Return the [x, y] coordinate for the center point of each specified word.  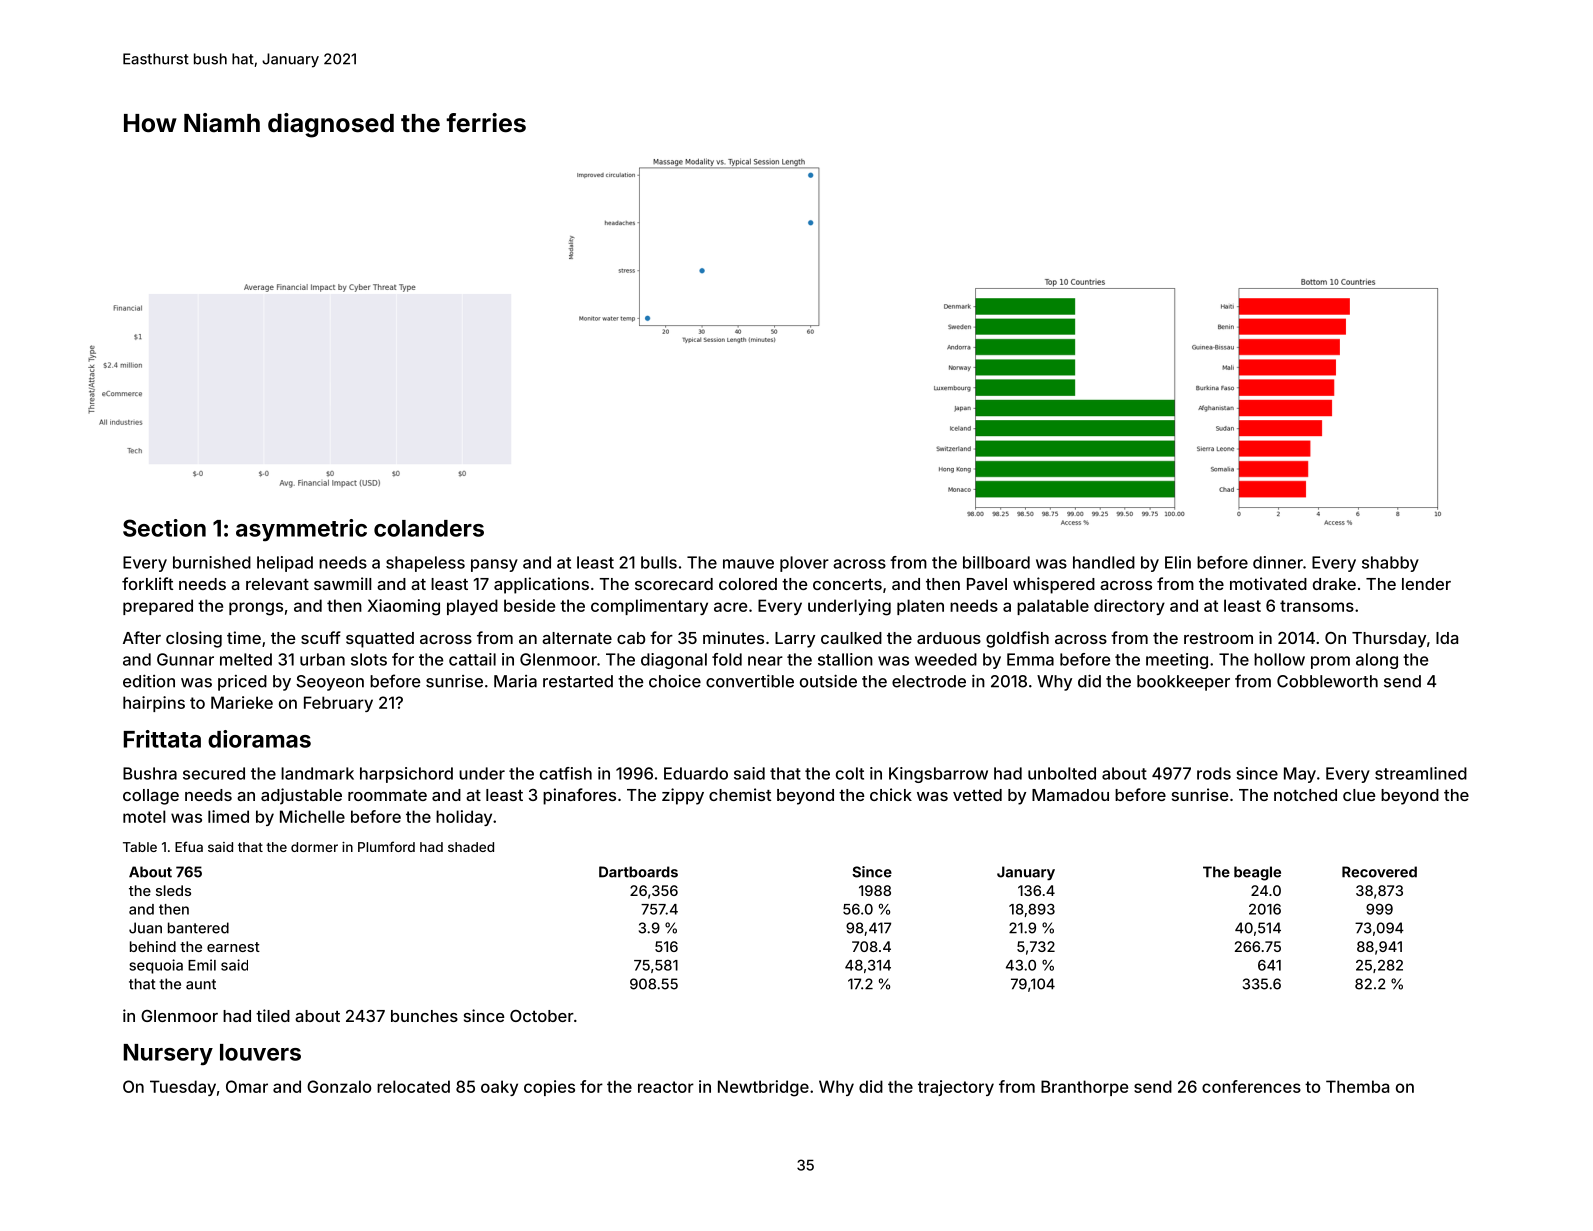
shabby [1390, 564]
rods [1214, 773]
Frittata [162, 739]
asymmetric [301, 530]
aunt [201, 984]
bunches [424, 1016]
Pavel [987, 584]
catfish [566, 773]
